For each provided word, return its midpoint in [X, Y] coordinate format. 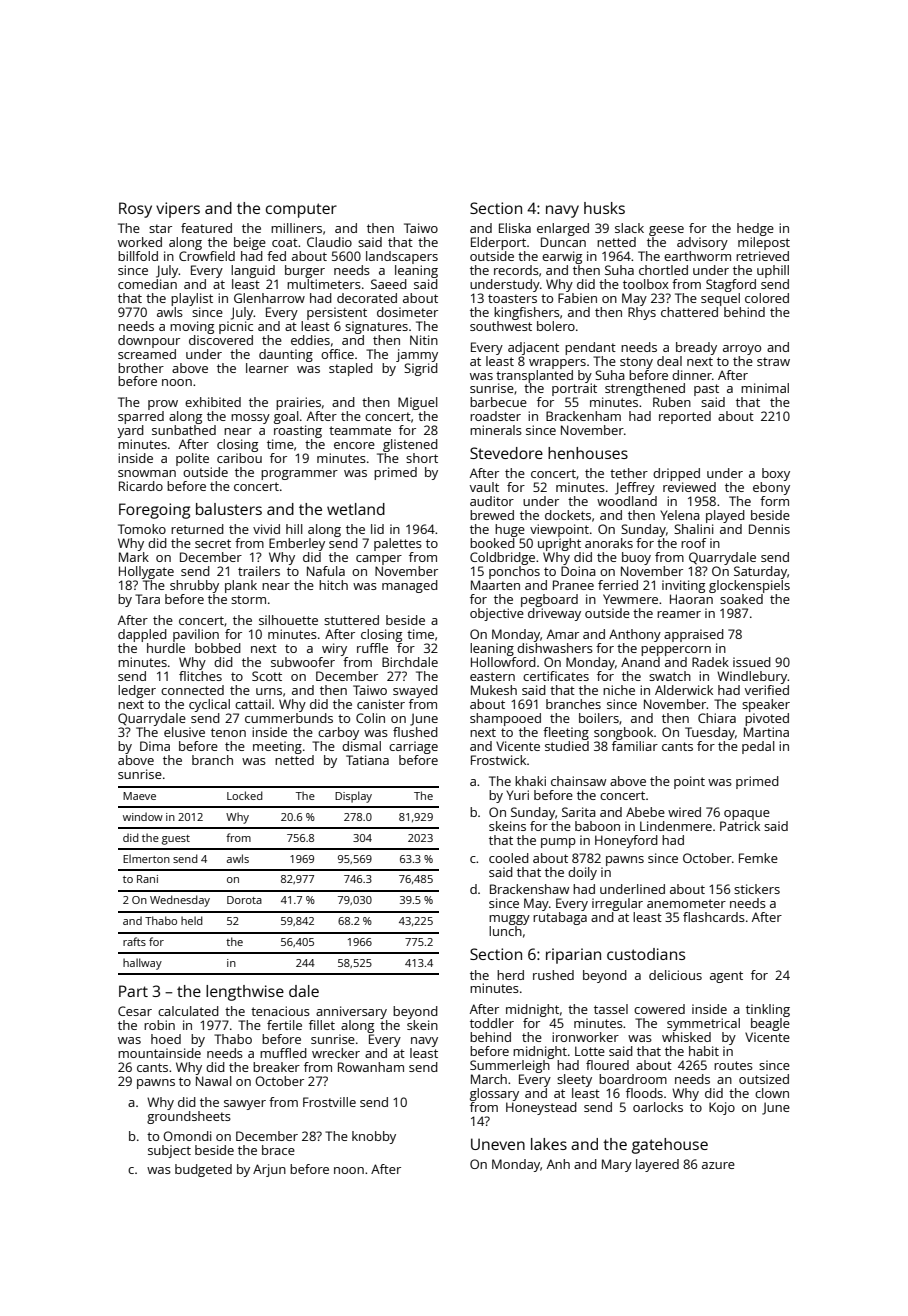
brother [141, 368]
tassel [611, 1009]
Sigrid [421, 369]
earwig [562, 257]
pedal [758, 747]
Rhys [642, 313]
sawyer [245, 1105]
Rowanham [371, 1067]
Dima [155, 746]
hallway [142, 964]
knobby [374, 1137]
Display [353, 797]
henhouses [588, 453]
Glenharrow [269, 298]
